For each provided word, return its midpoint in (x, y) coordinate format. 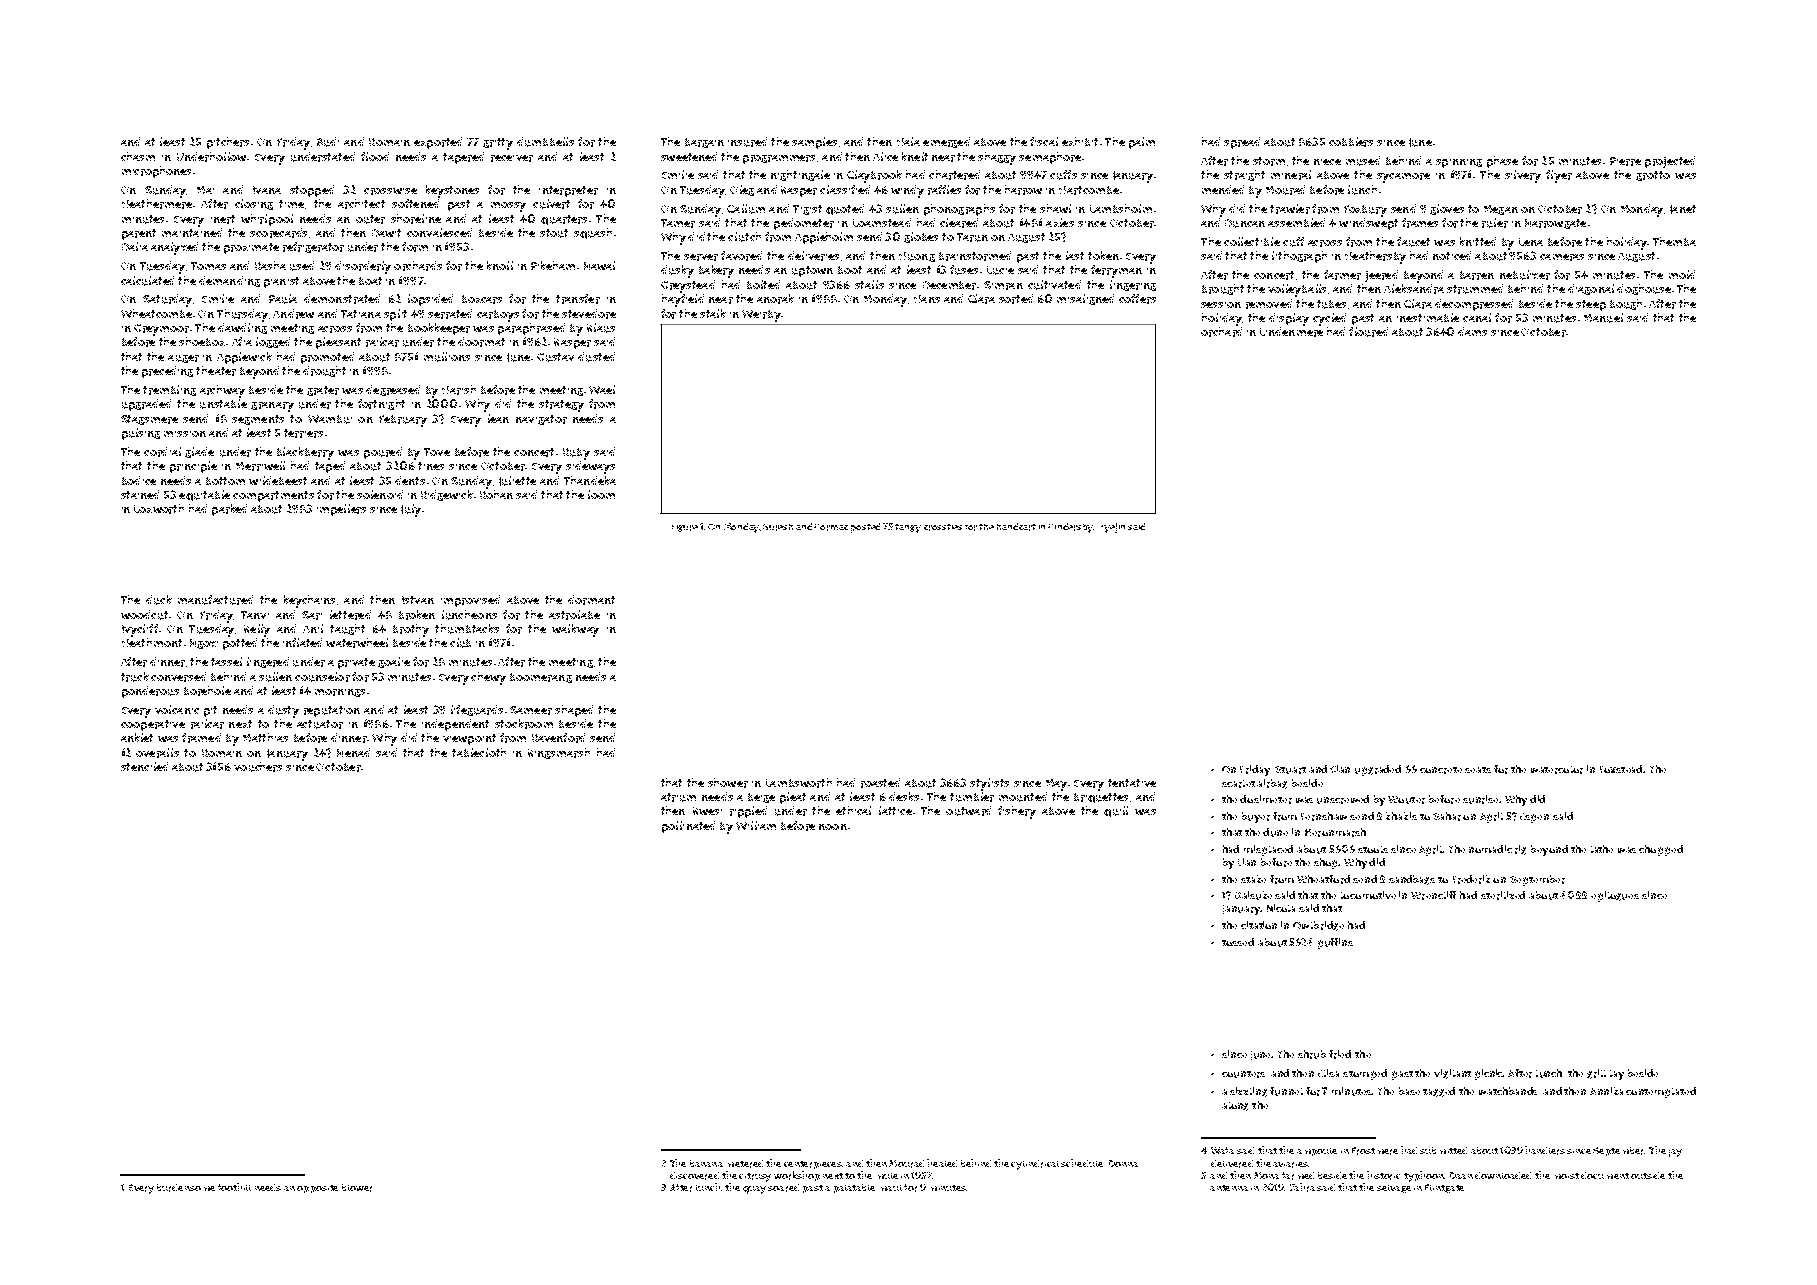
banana (706, 1163)
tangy (908, 528)
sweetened (689, 156)
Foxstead (1621, 769)
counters (1243, 1074)
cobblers (1351, 142)
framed (201, 738)
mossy (508, 207)
